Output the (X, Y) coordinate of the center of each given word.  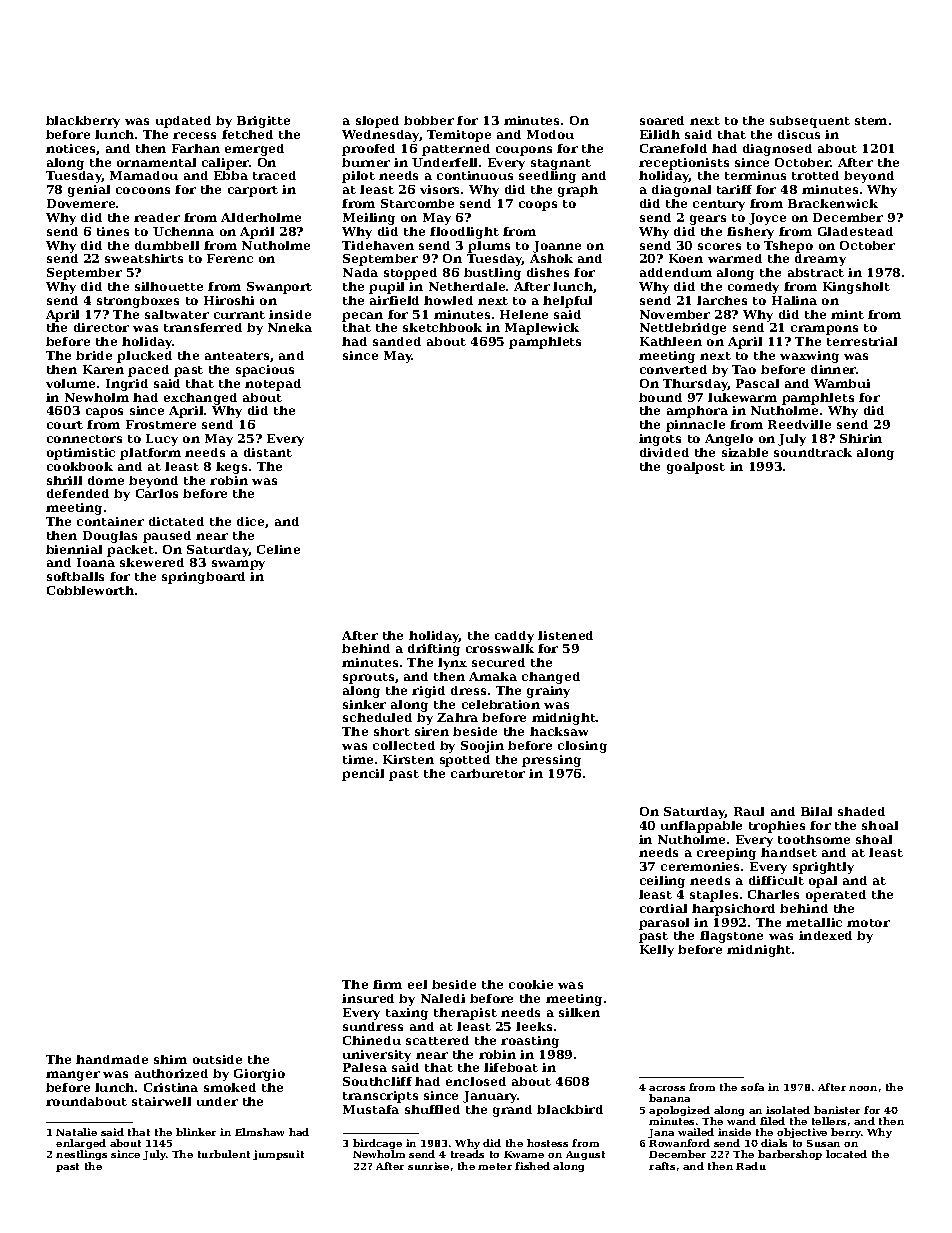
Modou (550, 134)
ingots (660, 440)
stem (871, 121)
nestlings (81, 1155)
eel (417, 984)
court (65, 425)
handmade (112, 1059)
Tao (744, 369)
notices (70, 148)
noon (863, 1088)
